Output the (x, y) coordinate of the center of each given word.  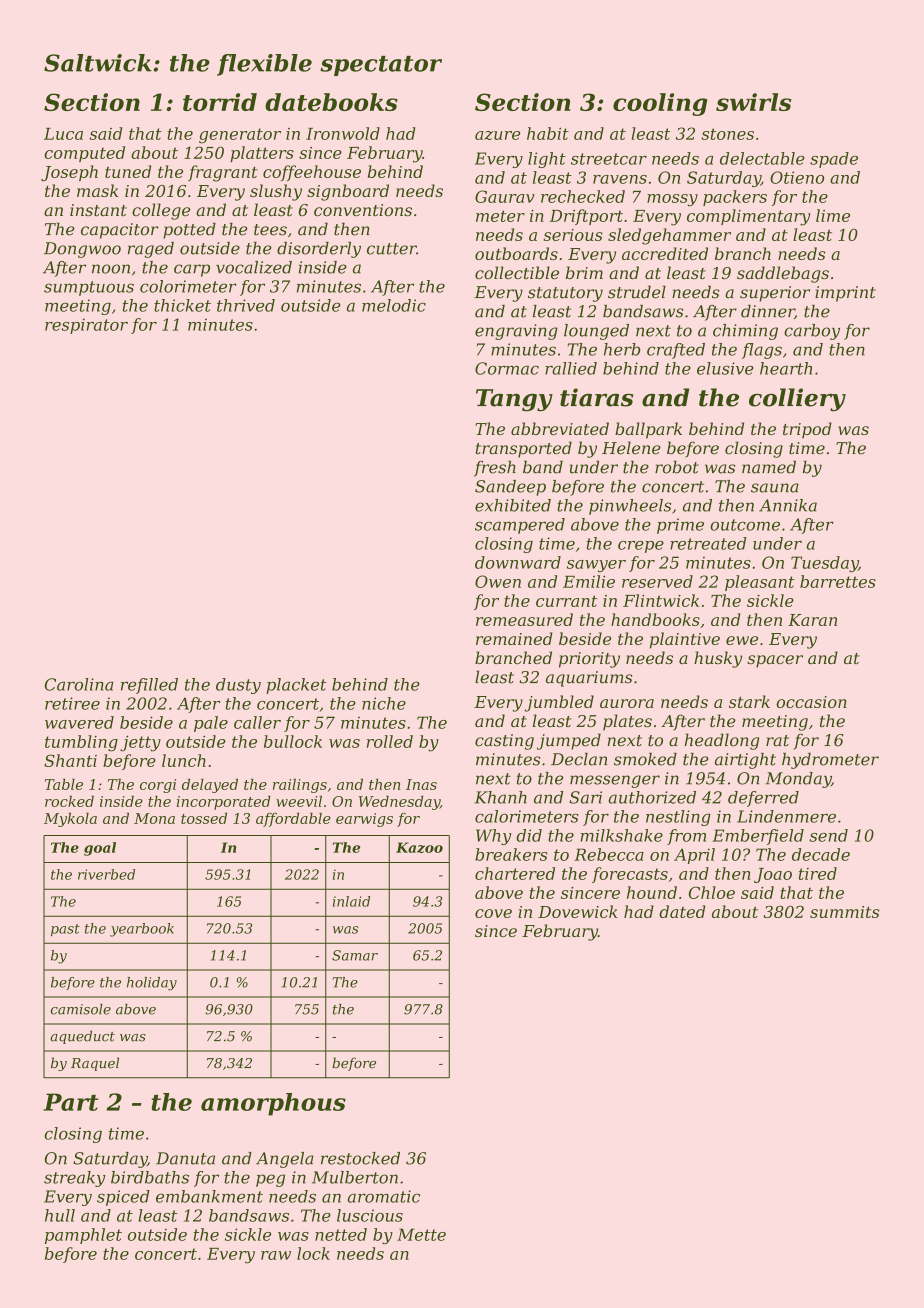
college (161, 211)
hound (652, 892)
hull (60, 1215)
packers (735, 198)
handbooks (655, 619)
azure (497, 135)
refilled (149, 686)
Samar (355, 955)
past (65, 930)
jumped (569, 741)
